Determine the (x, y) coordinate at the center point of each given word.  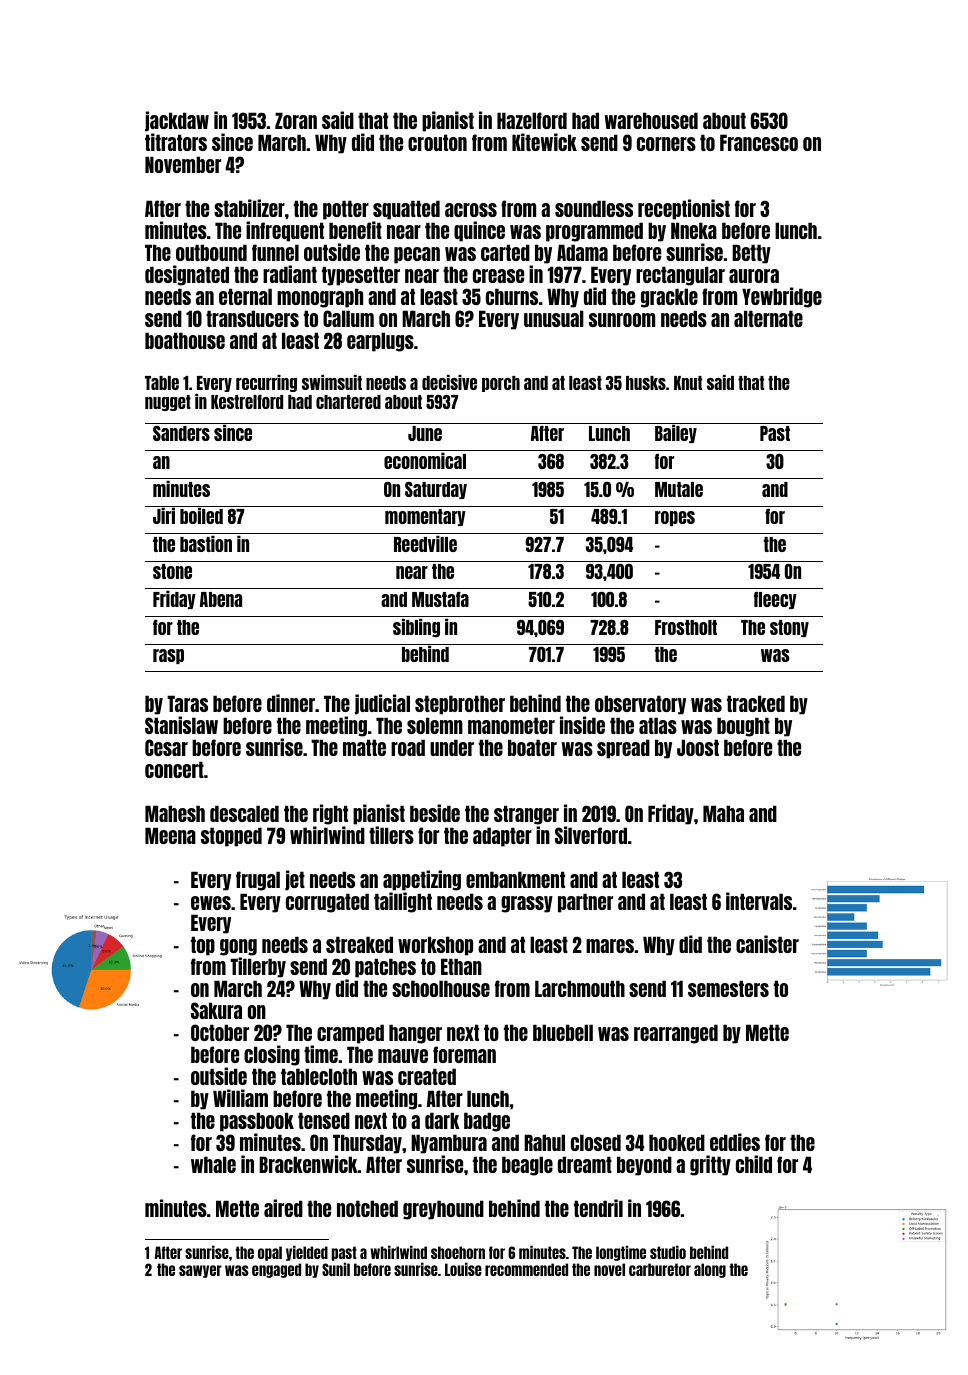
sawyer (200, 1271)
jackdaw (177, 121)
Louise (463, 1269)
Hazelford (532, 120)
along (710, 1270)
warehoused (651, 120)
